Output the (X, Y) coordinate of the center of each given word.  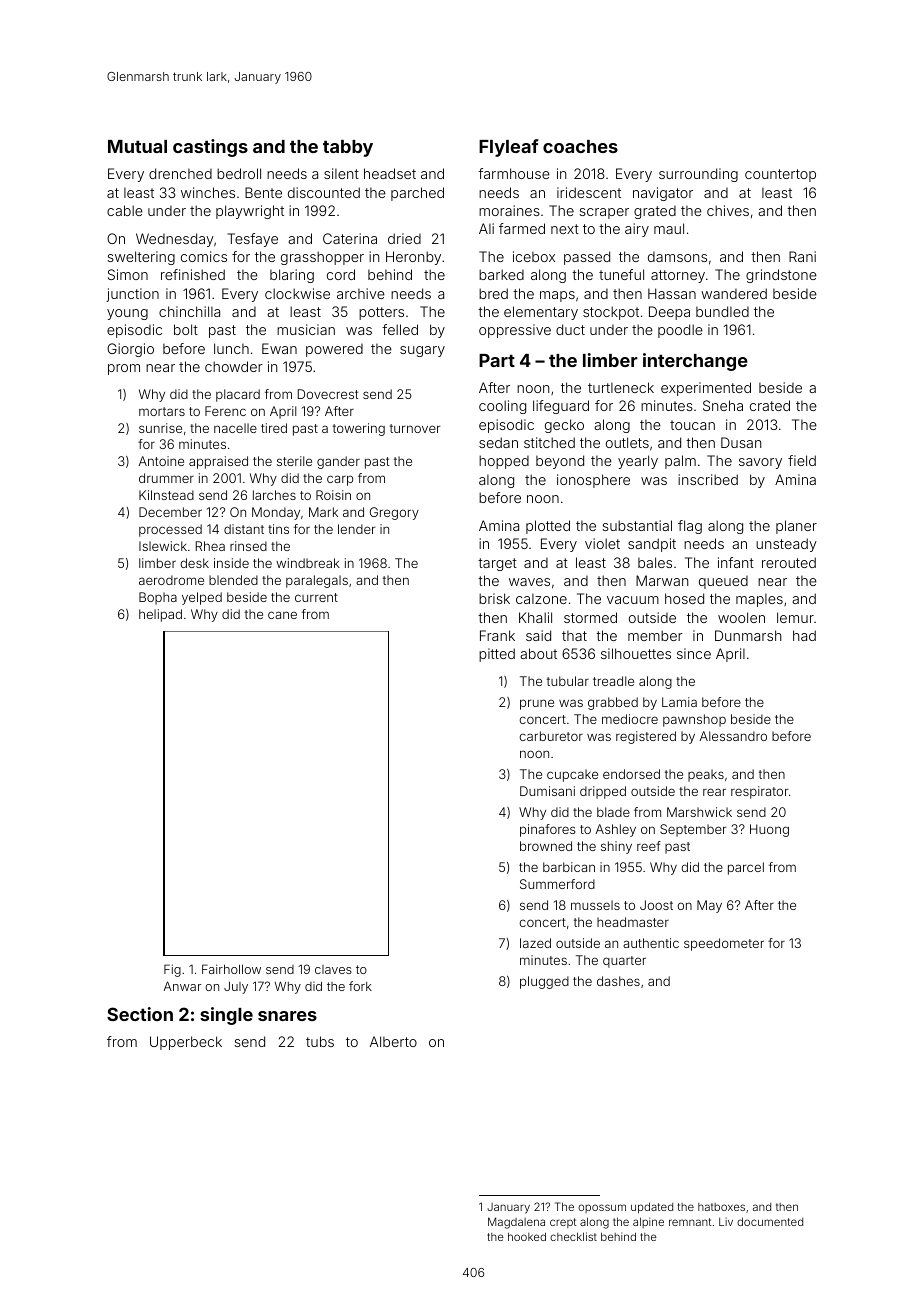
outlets (627, 442)
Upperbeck (186, 1043)
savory (760, 463)
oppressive (515, 331)
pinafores (548, 830)
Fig (172, 970)
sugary (422, 351)
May (709, 906)
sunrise (160, 428)
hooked (527, 1236)
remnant (690, 1222)
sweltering (141, 258)
